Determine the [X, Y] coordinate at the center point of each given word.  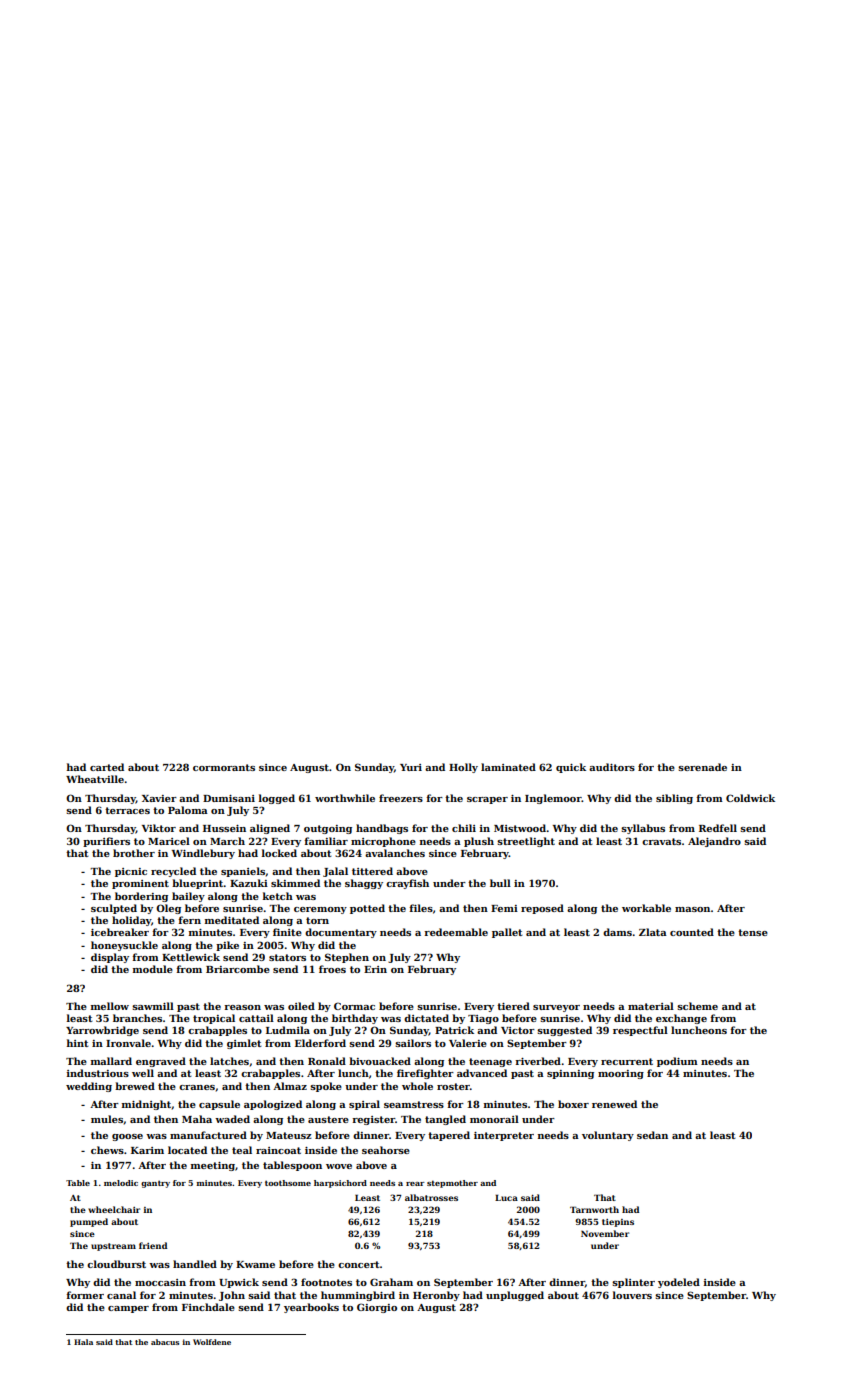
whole [417, 1086]
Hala [83, 1342]
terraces [127, 810]
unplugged [515, 1296]
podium [677, 1062]
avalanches [395, 853]
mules [107, 1119]
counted [692, 932]
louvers [632, 1295]
